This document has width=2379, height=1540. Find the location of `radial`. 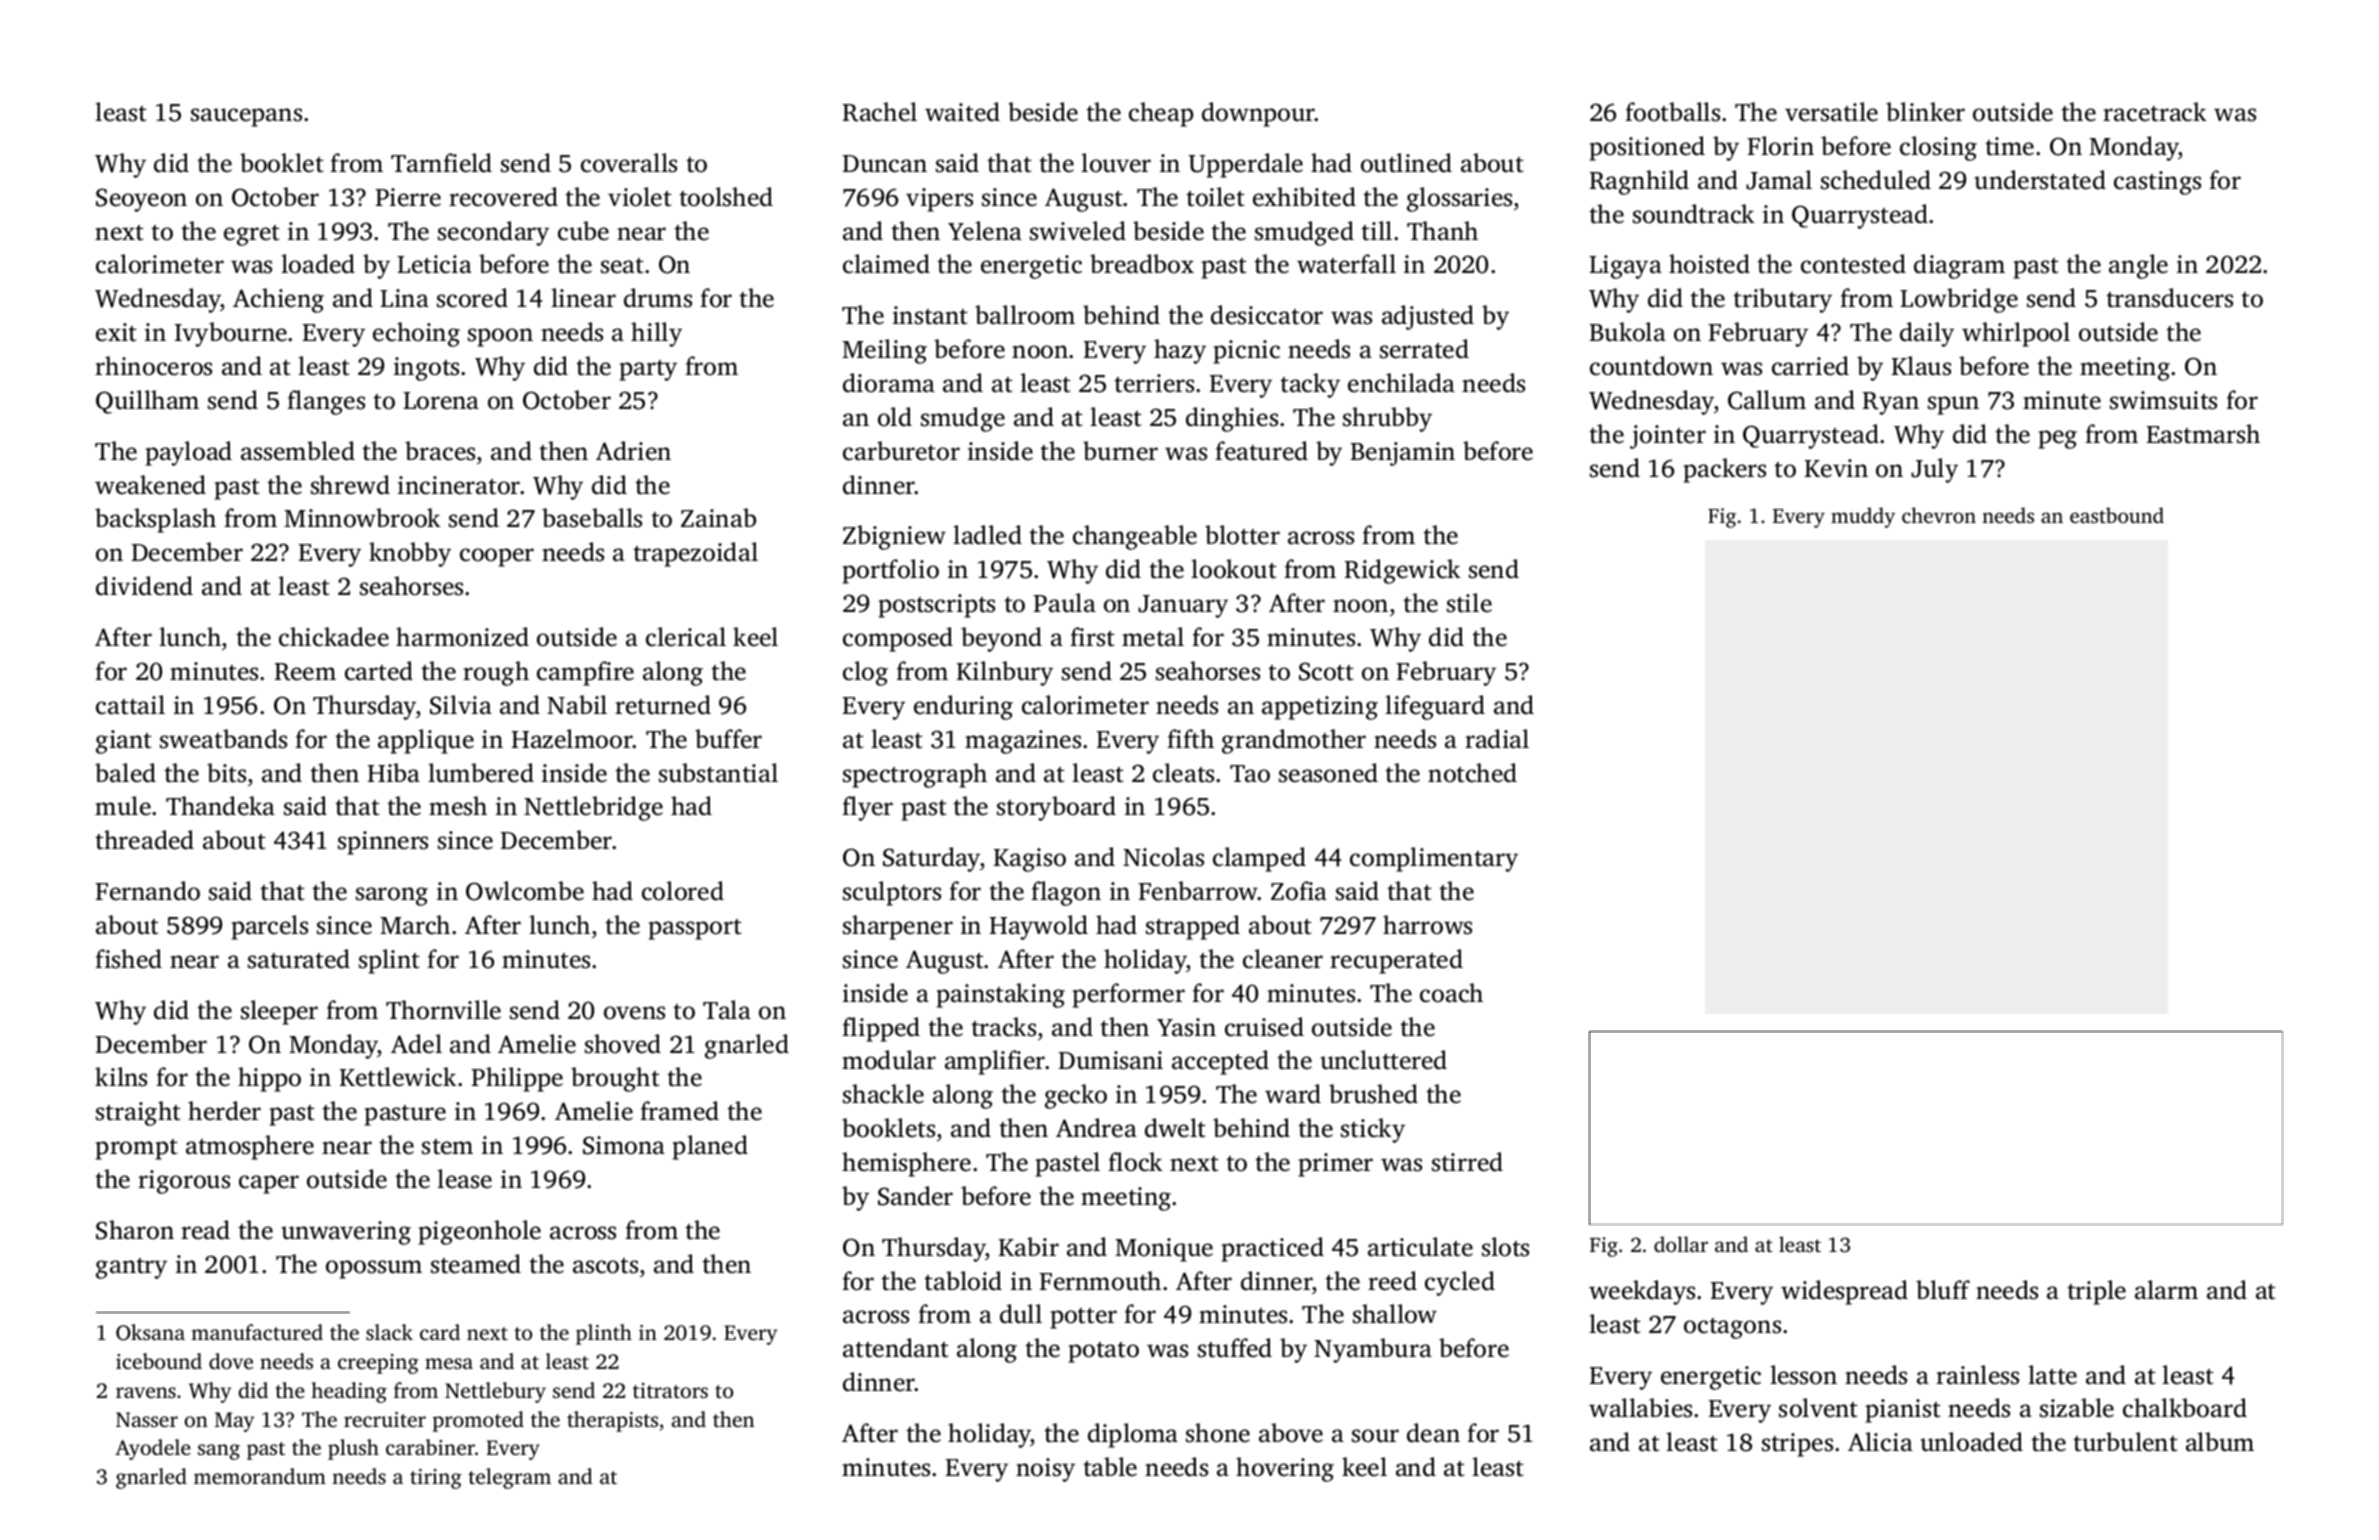

radial is located at coordinates (1497, 739).
